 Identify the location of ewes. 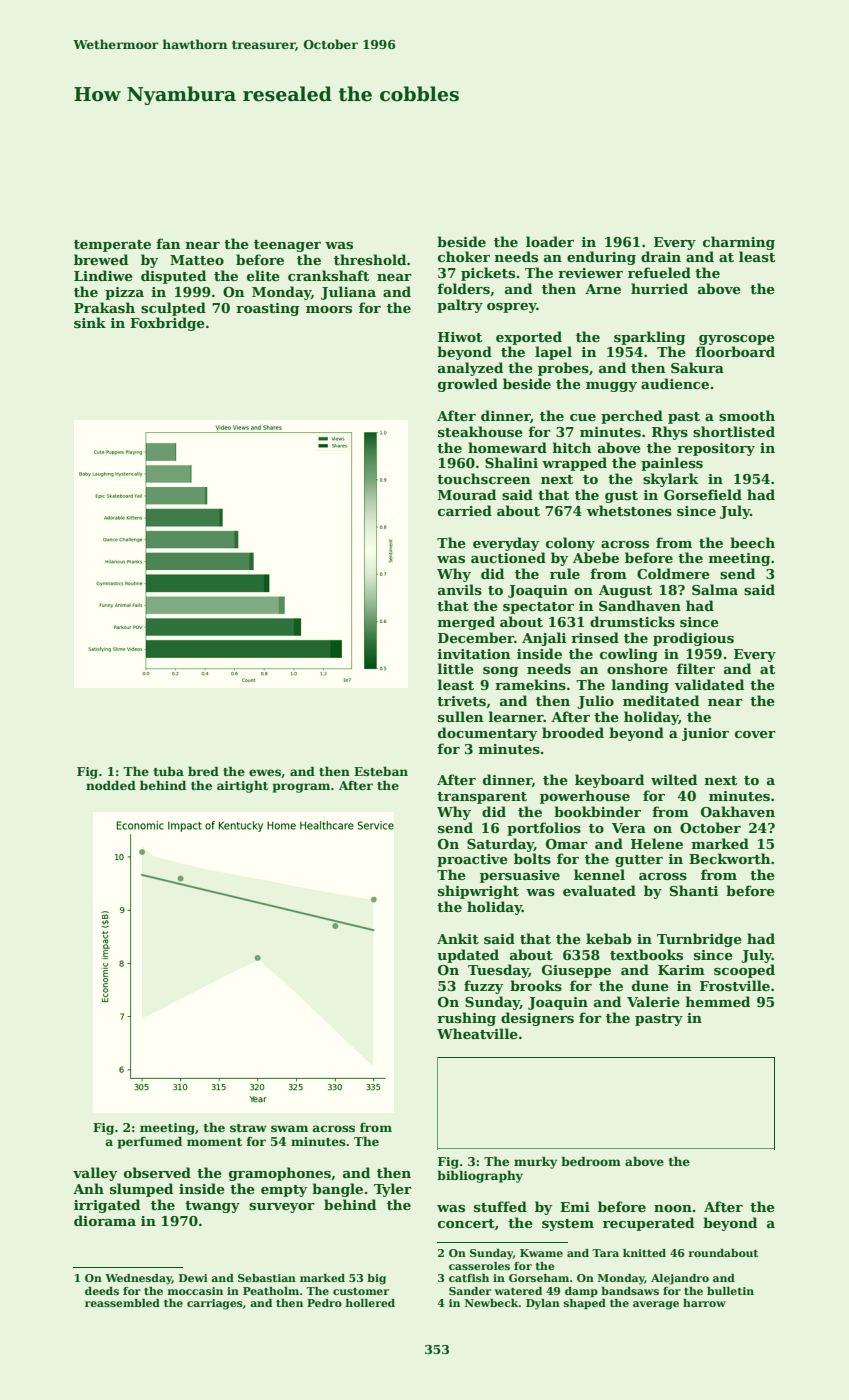
(265, 772).
